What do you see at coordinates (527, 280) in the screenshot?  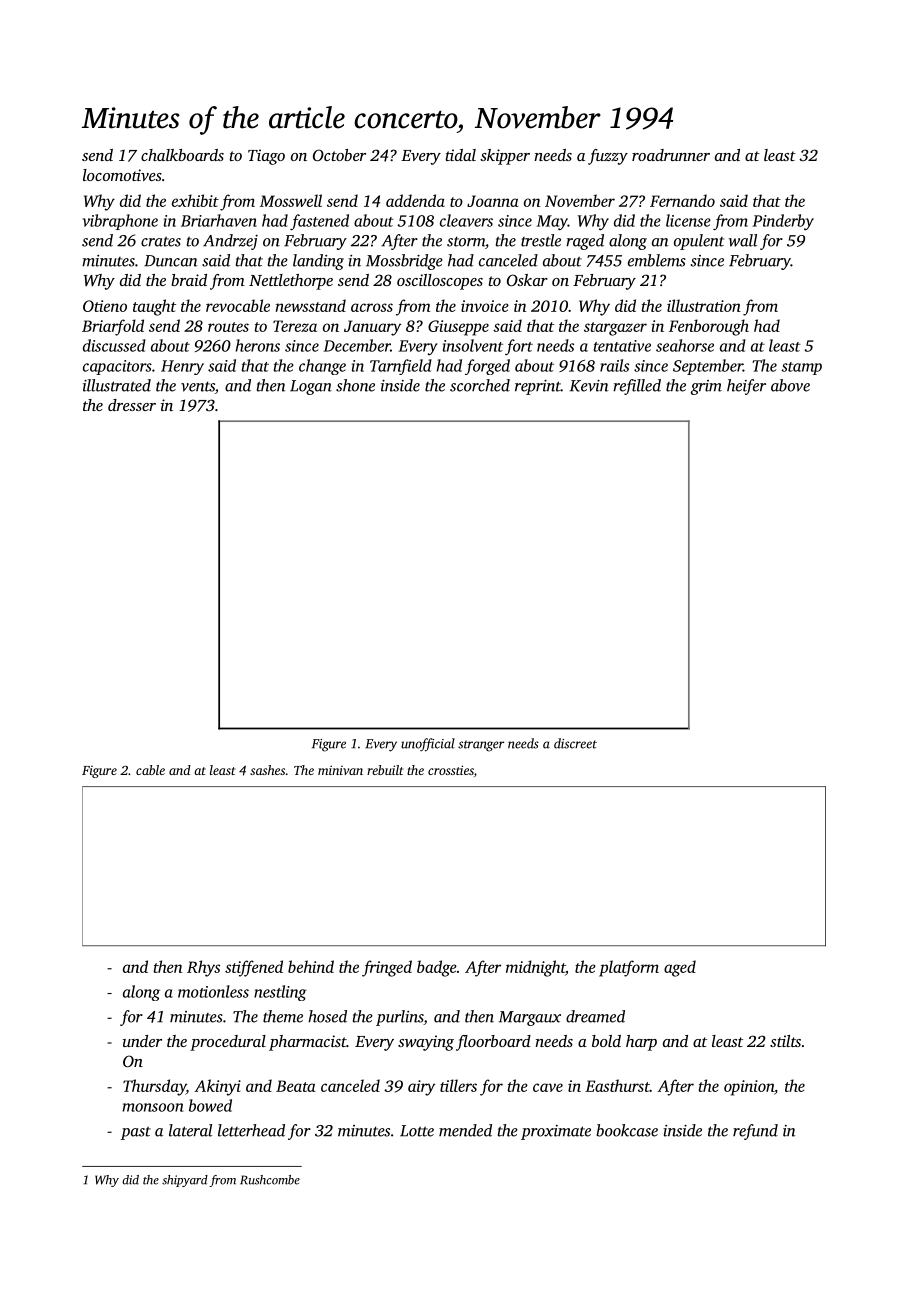 I see `Oskar` at bounding box center [527, 280].
